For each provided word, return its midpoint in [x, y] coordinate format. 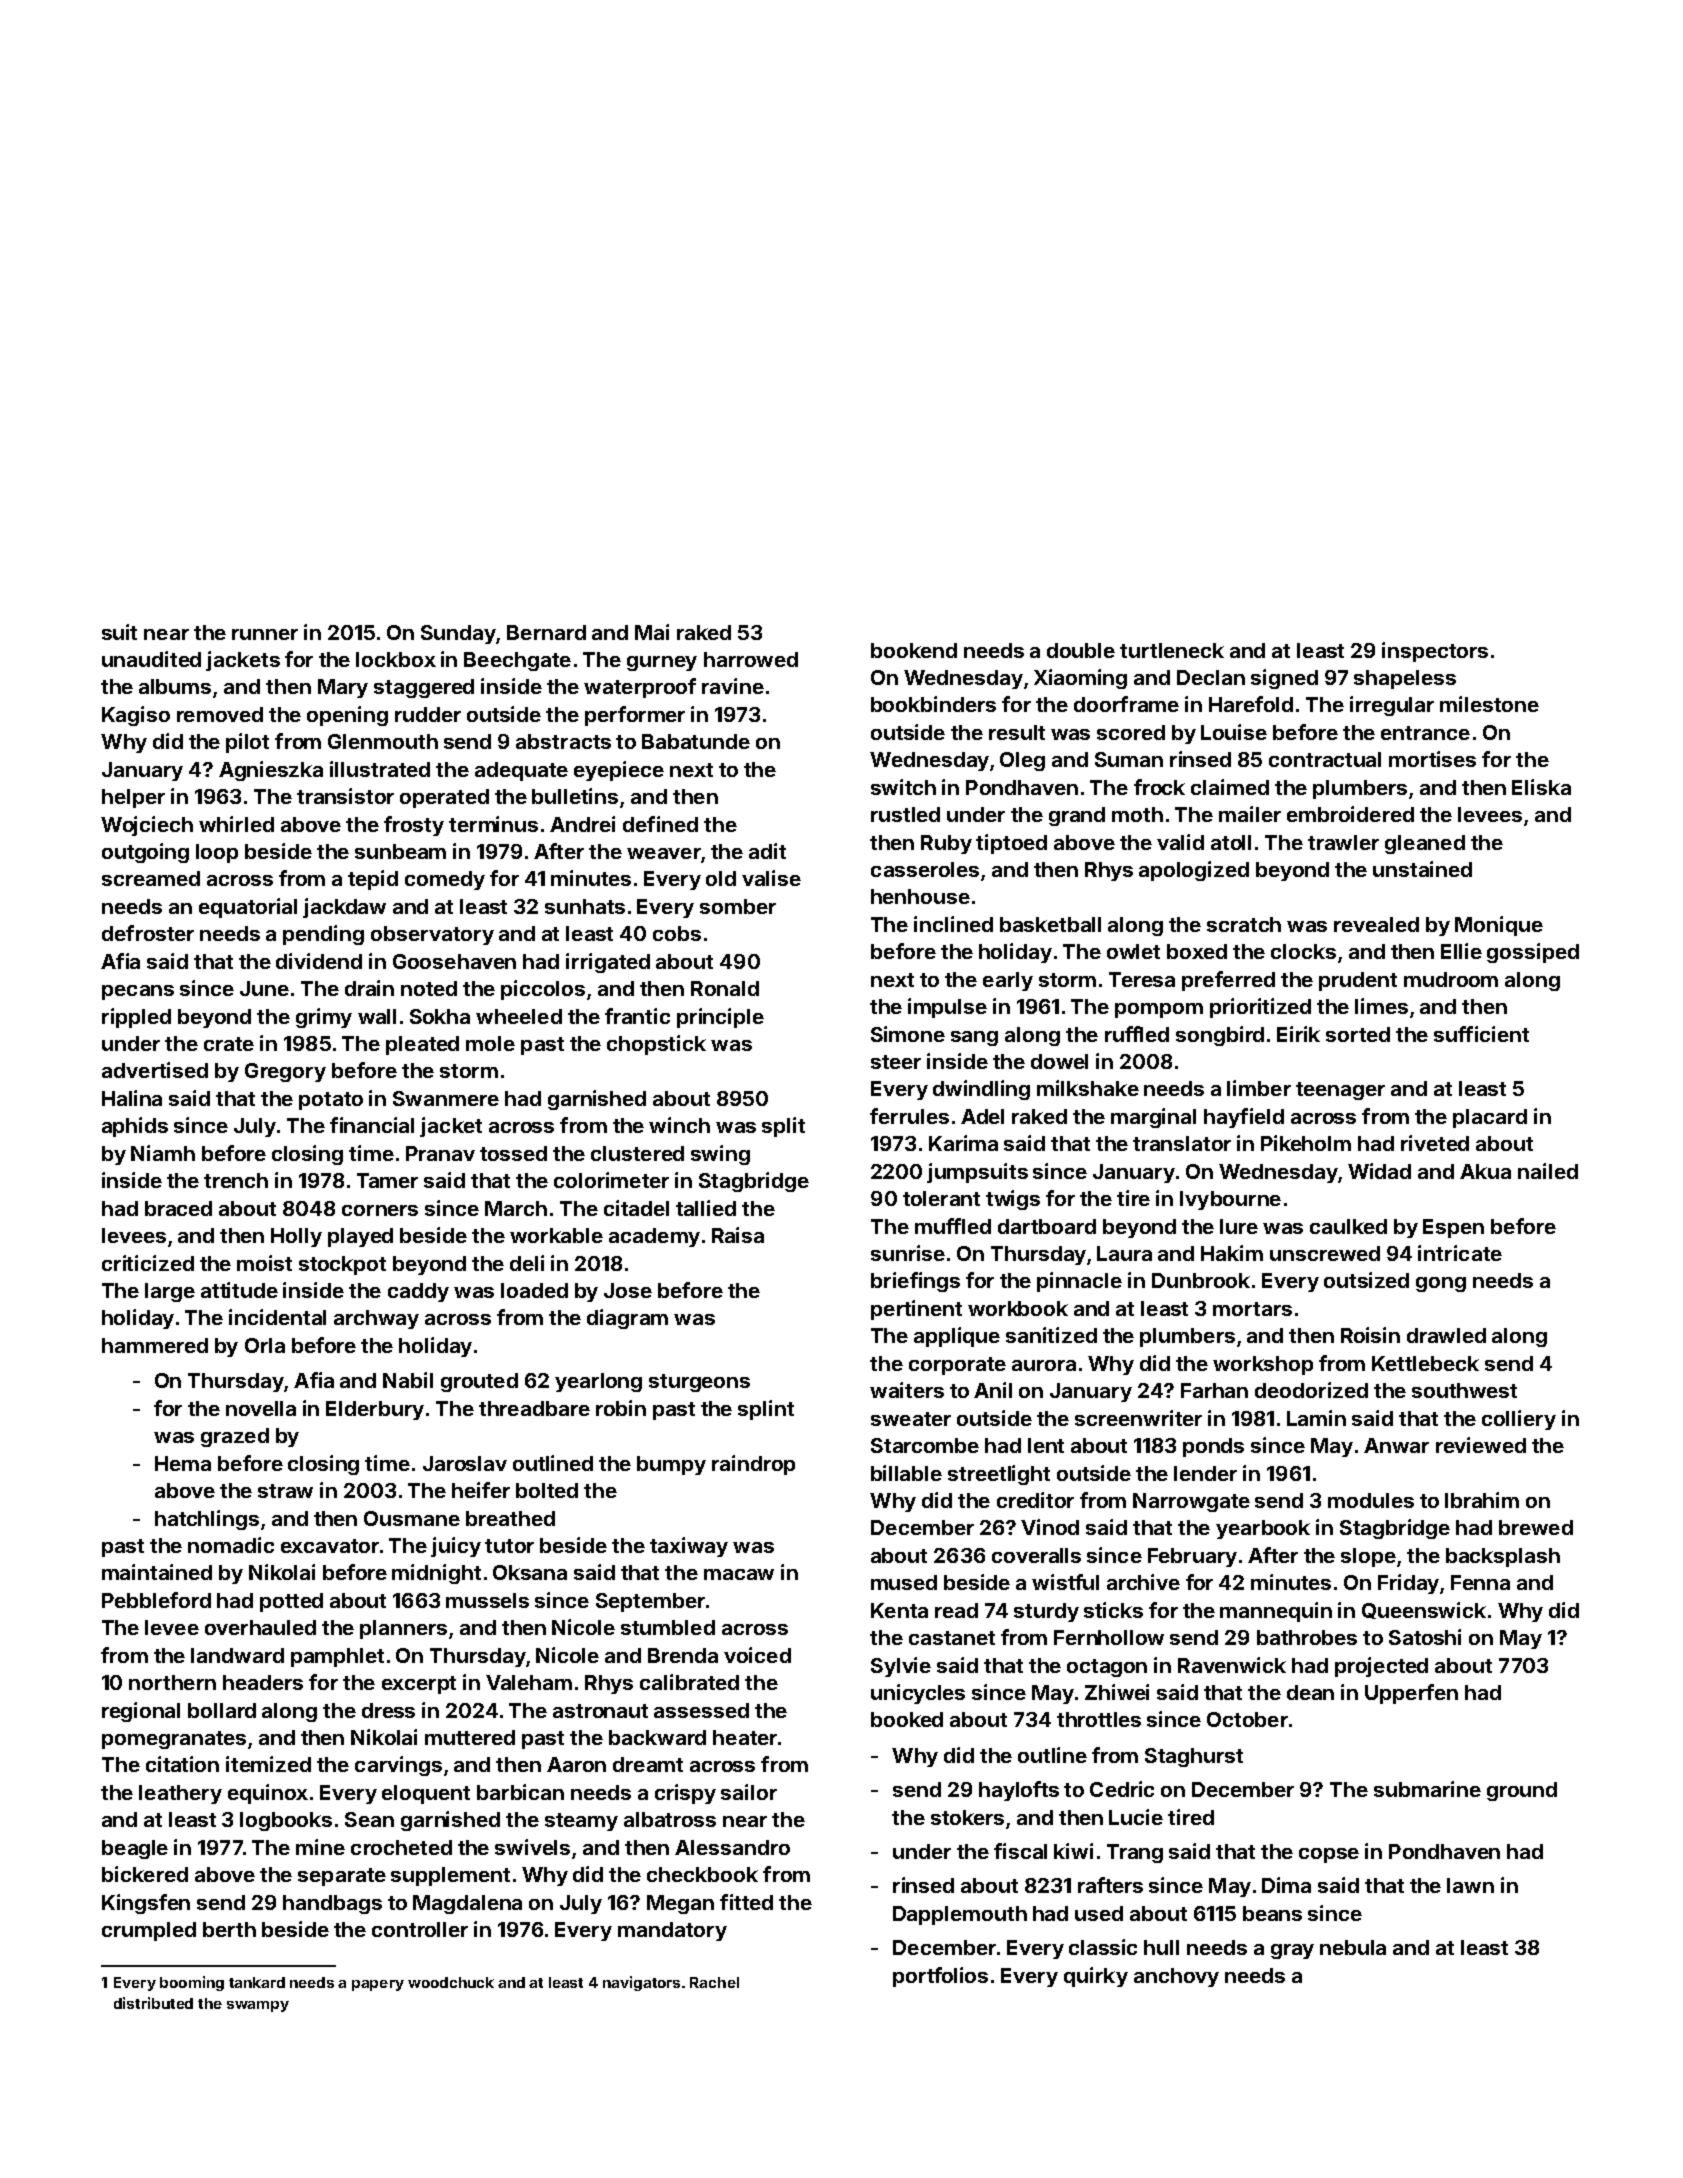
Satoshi [1425, 1637]
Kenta [899, 1610]
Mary [343, 688]
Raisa [738, 1235]
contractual [1325, 759]
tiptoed [1011, 844]
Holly [296, 1237]
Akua [1485, 1171]
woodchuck [451, 1982]
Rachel [714, 1982]
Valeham [529, 1682]
